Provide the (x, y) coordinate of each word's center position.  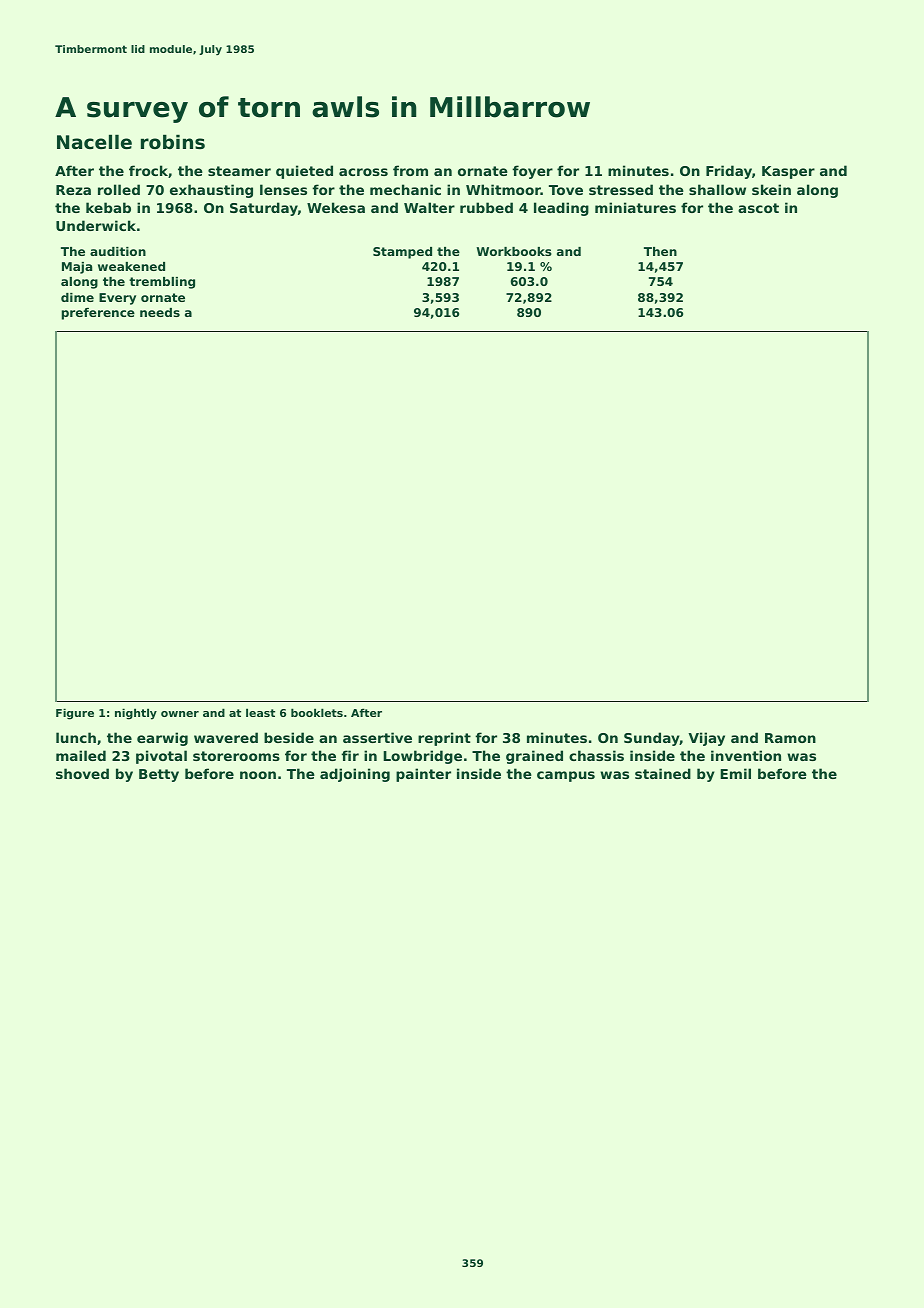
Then (660, 251)
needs (160, 312)
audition (118, 251)
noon (258, 775)
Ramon (790, 738)
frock (148, 170)
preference (98, 314)
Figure (75, 714)
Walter (429, 207)
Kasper (788, 172)
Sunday (652, 739)
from (410, 170)
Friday (729, 172)
